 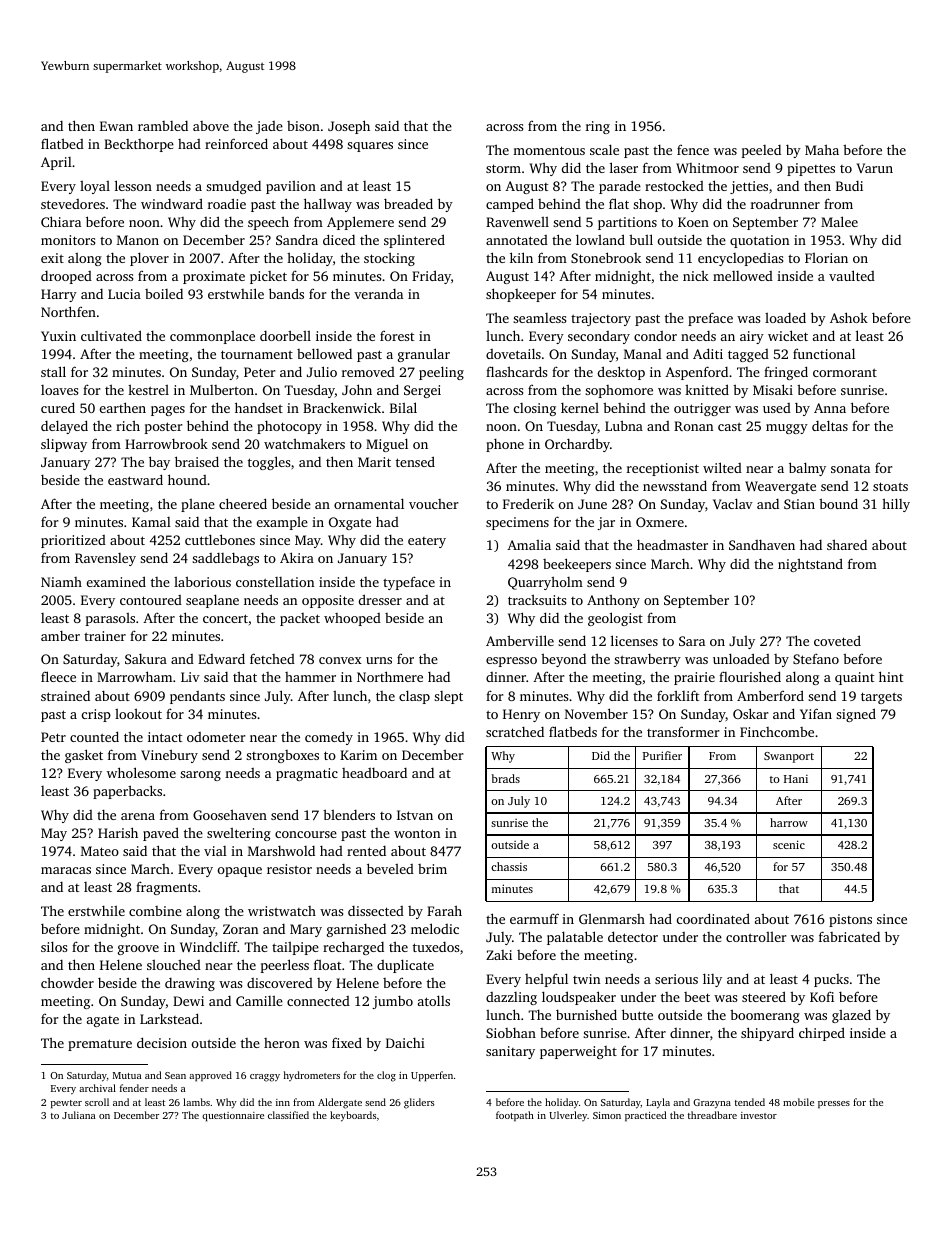 I want to click on twin, so click(x=586, y=979).
